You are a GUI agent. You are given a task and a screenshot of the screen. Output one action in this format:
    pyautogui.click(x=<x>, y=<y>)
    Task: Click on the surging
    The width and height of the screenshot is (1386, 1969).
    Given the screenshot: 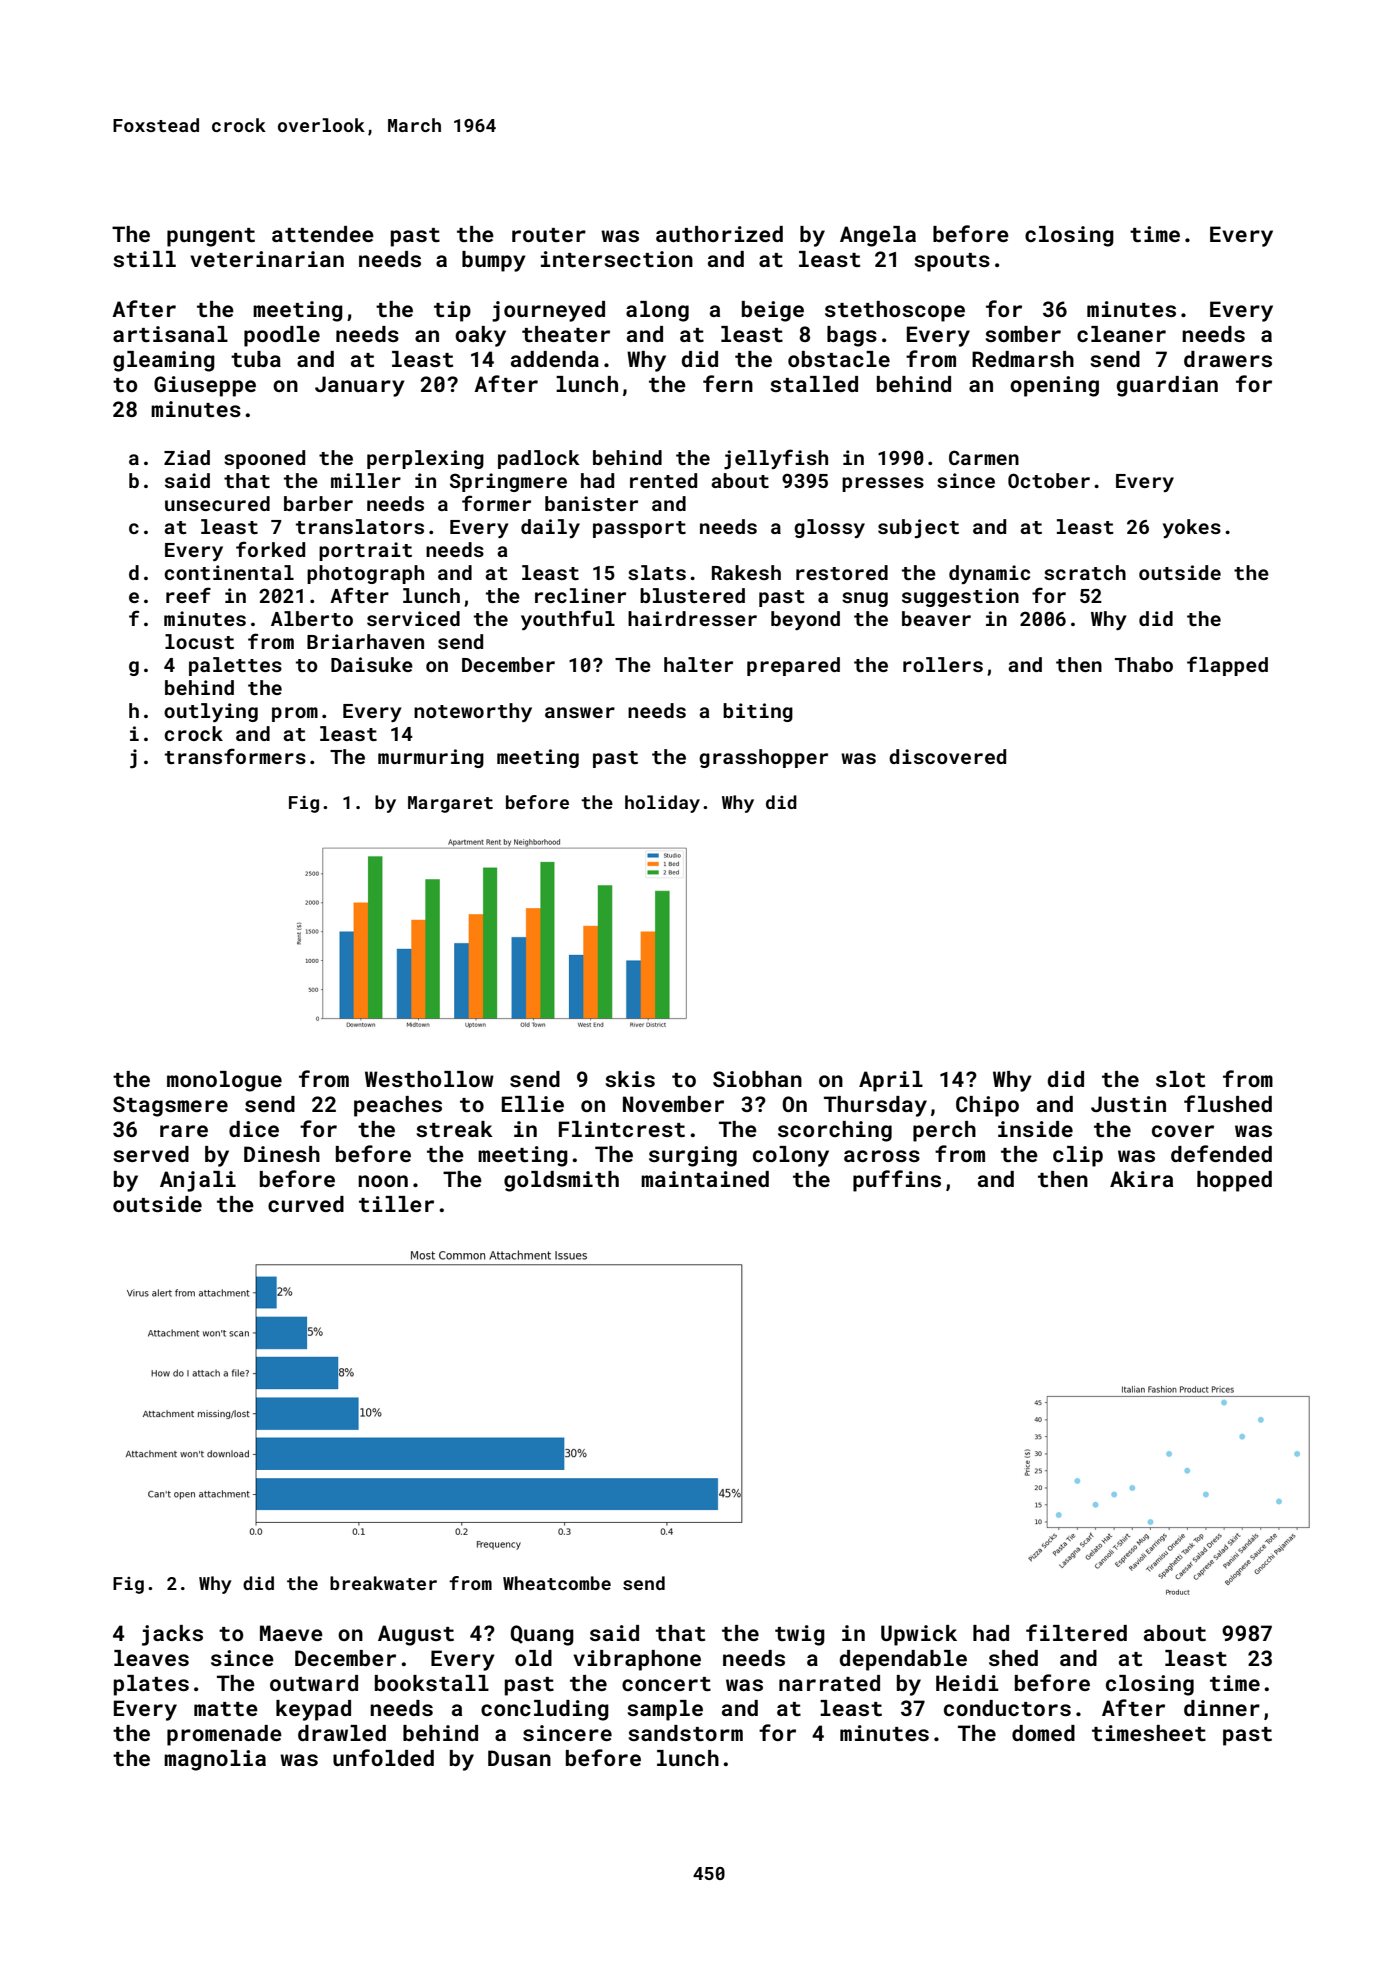 What is the action you would take?
    pyautogui.click(x=693, y=1156)
